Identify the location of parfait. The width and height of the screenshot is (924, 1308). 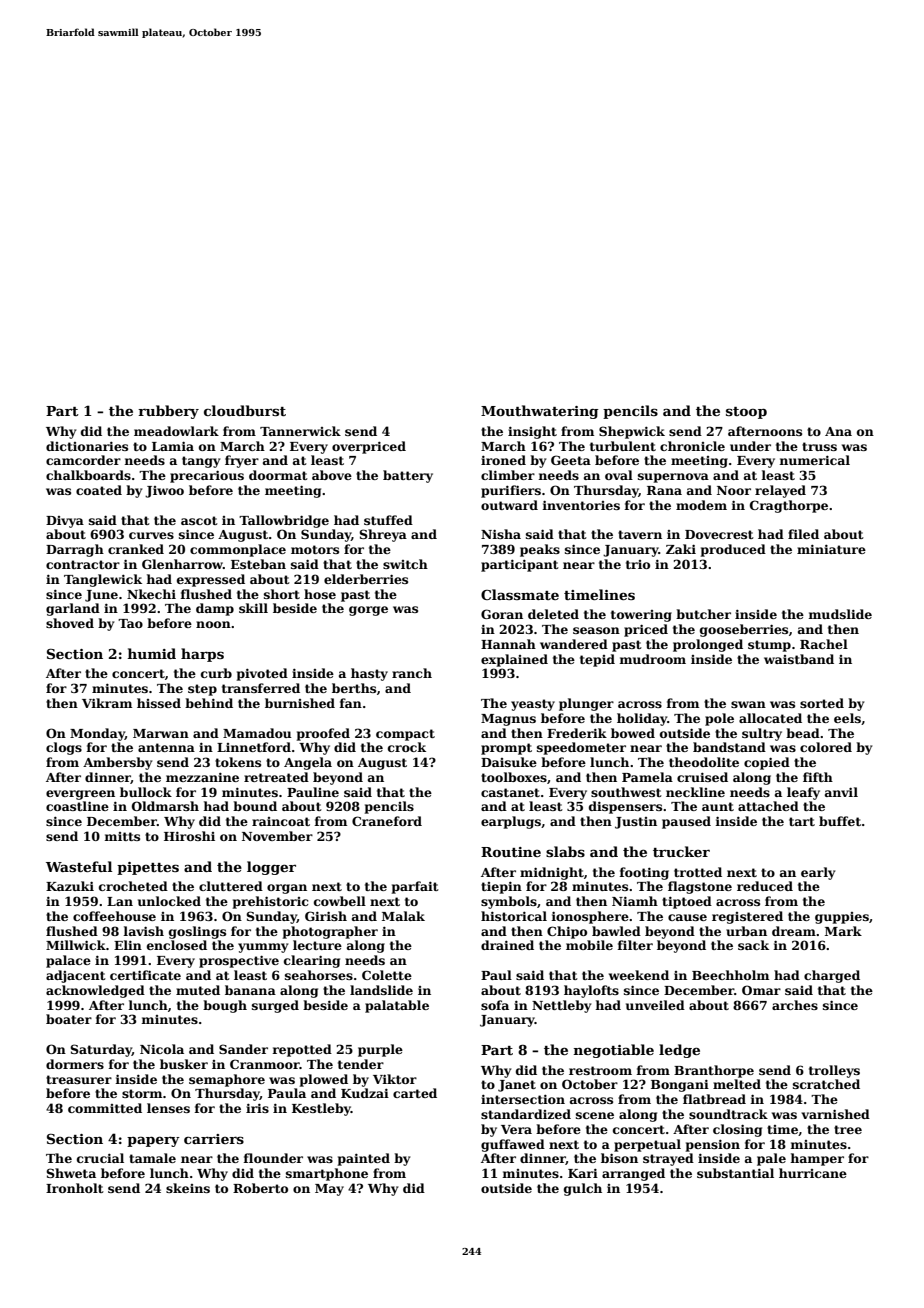
(415, 887).
